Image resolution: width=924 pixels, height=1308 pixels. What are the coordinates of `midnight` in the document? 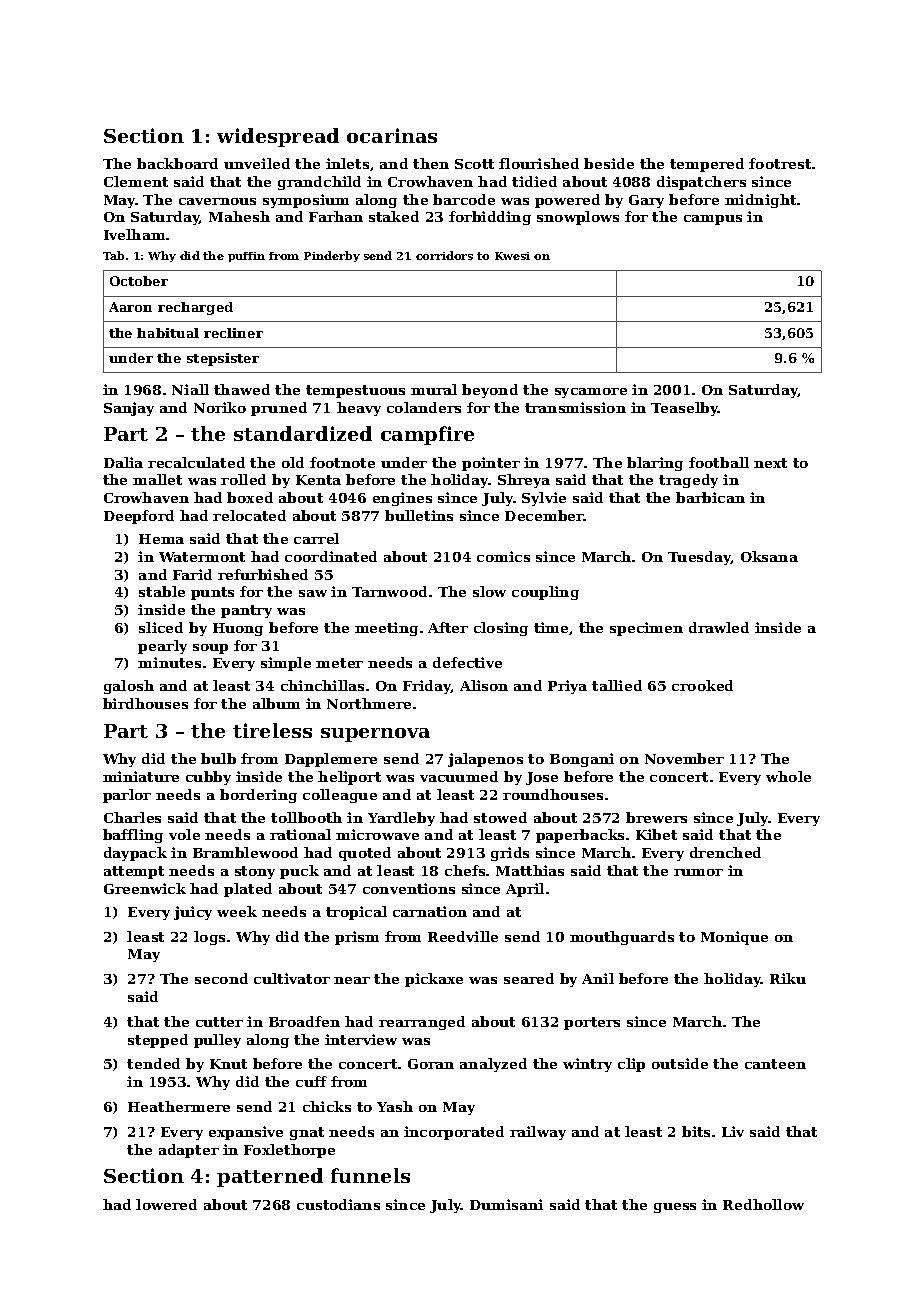 It's located at (760, 201).
